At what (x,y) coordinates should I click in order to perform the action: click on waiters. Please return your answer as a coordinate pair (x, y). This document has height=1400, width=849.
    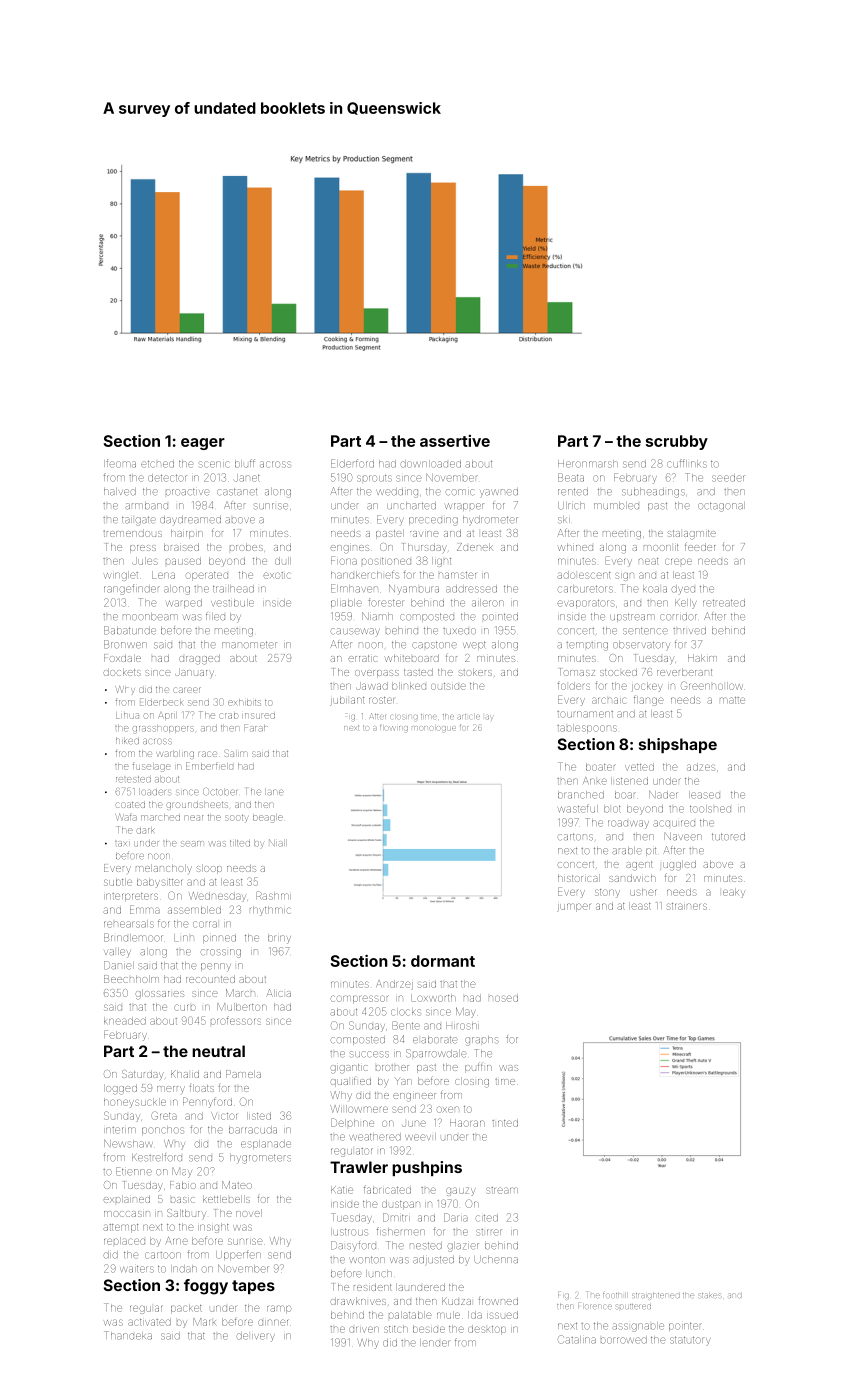
    Looking at the image, I should click on (137, 1269).
